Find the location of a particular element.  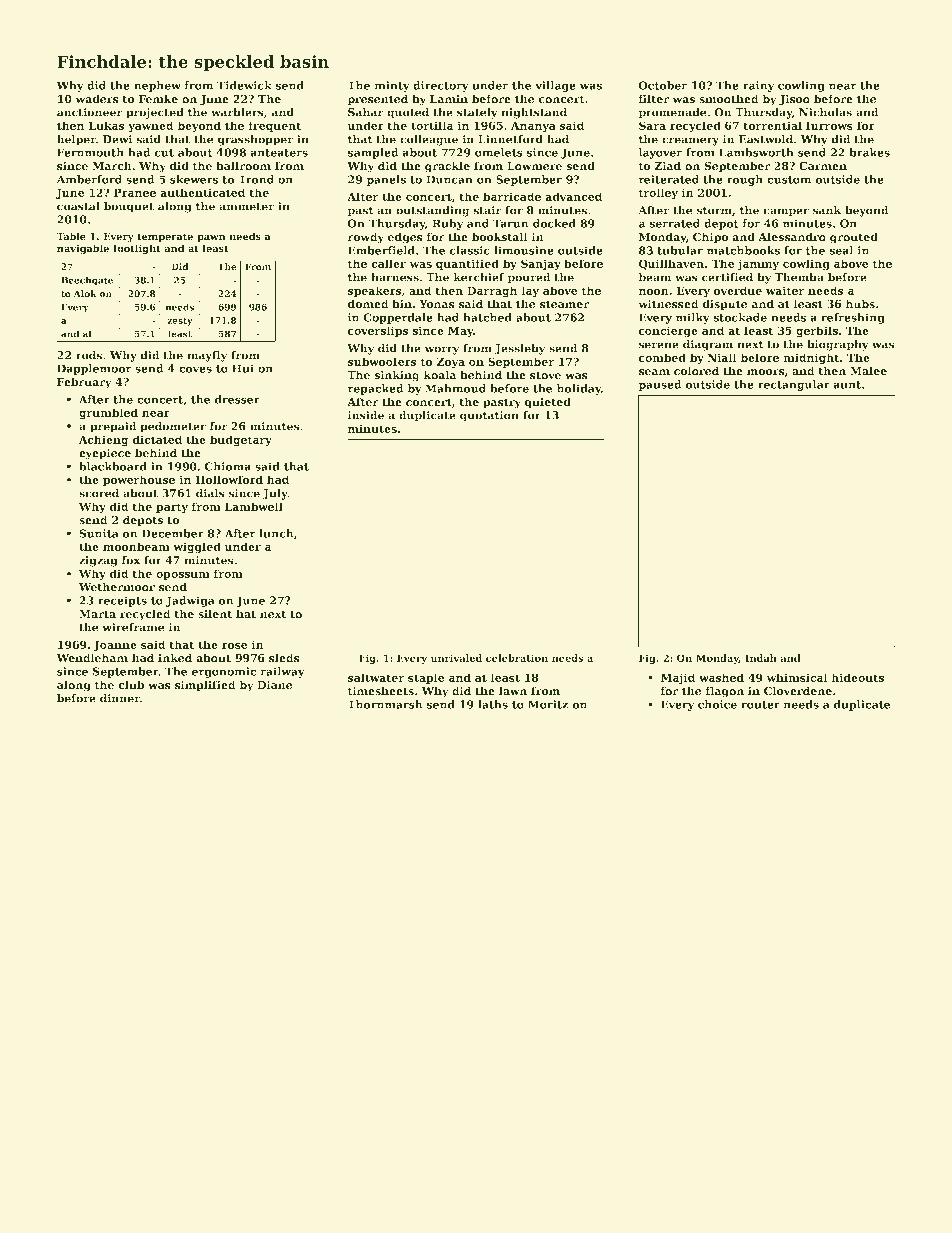

omelets is located at coordinates (499, 152).
